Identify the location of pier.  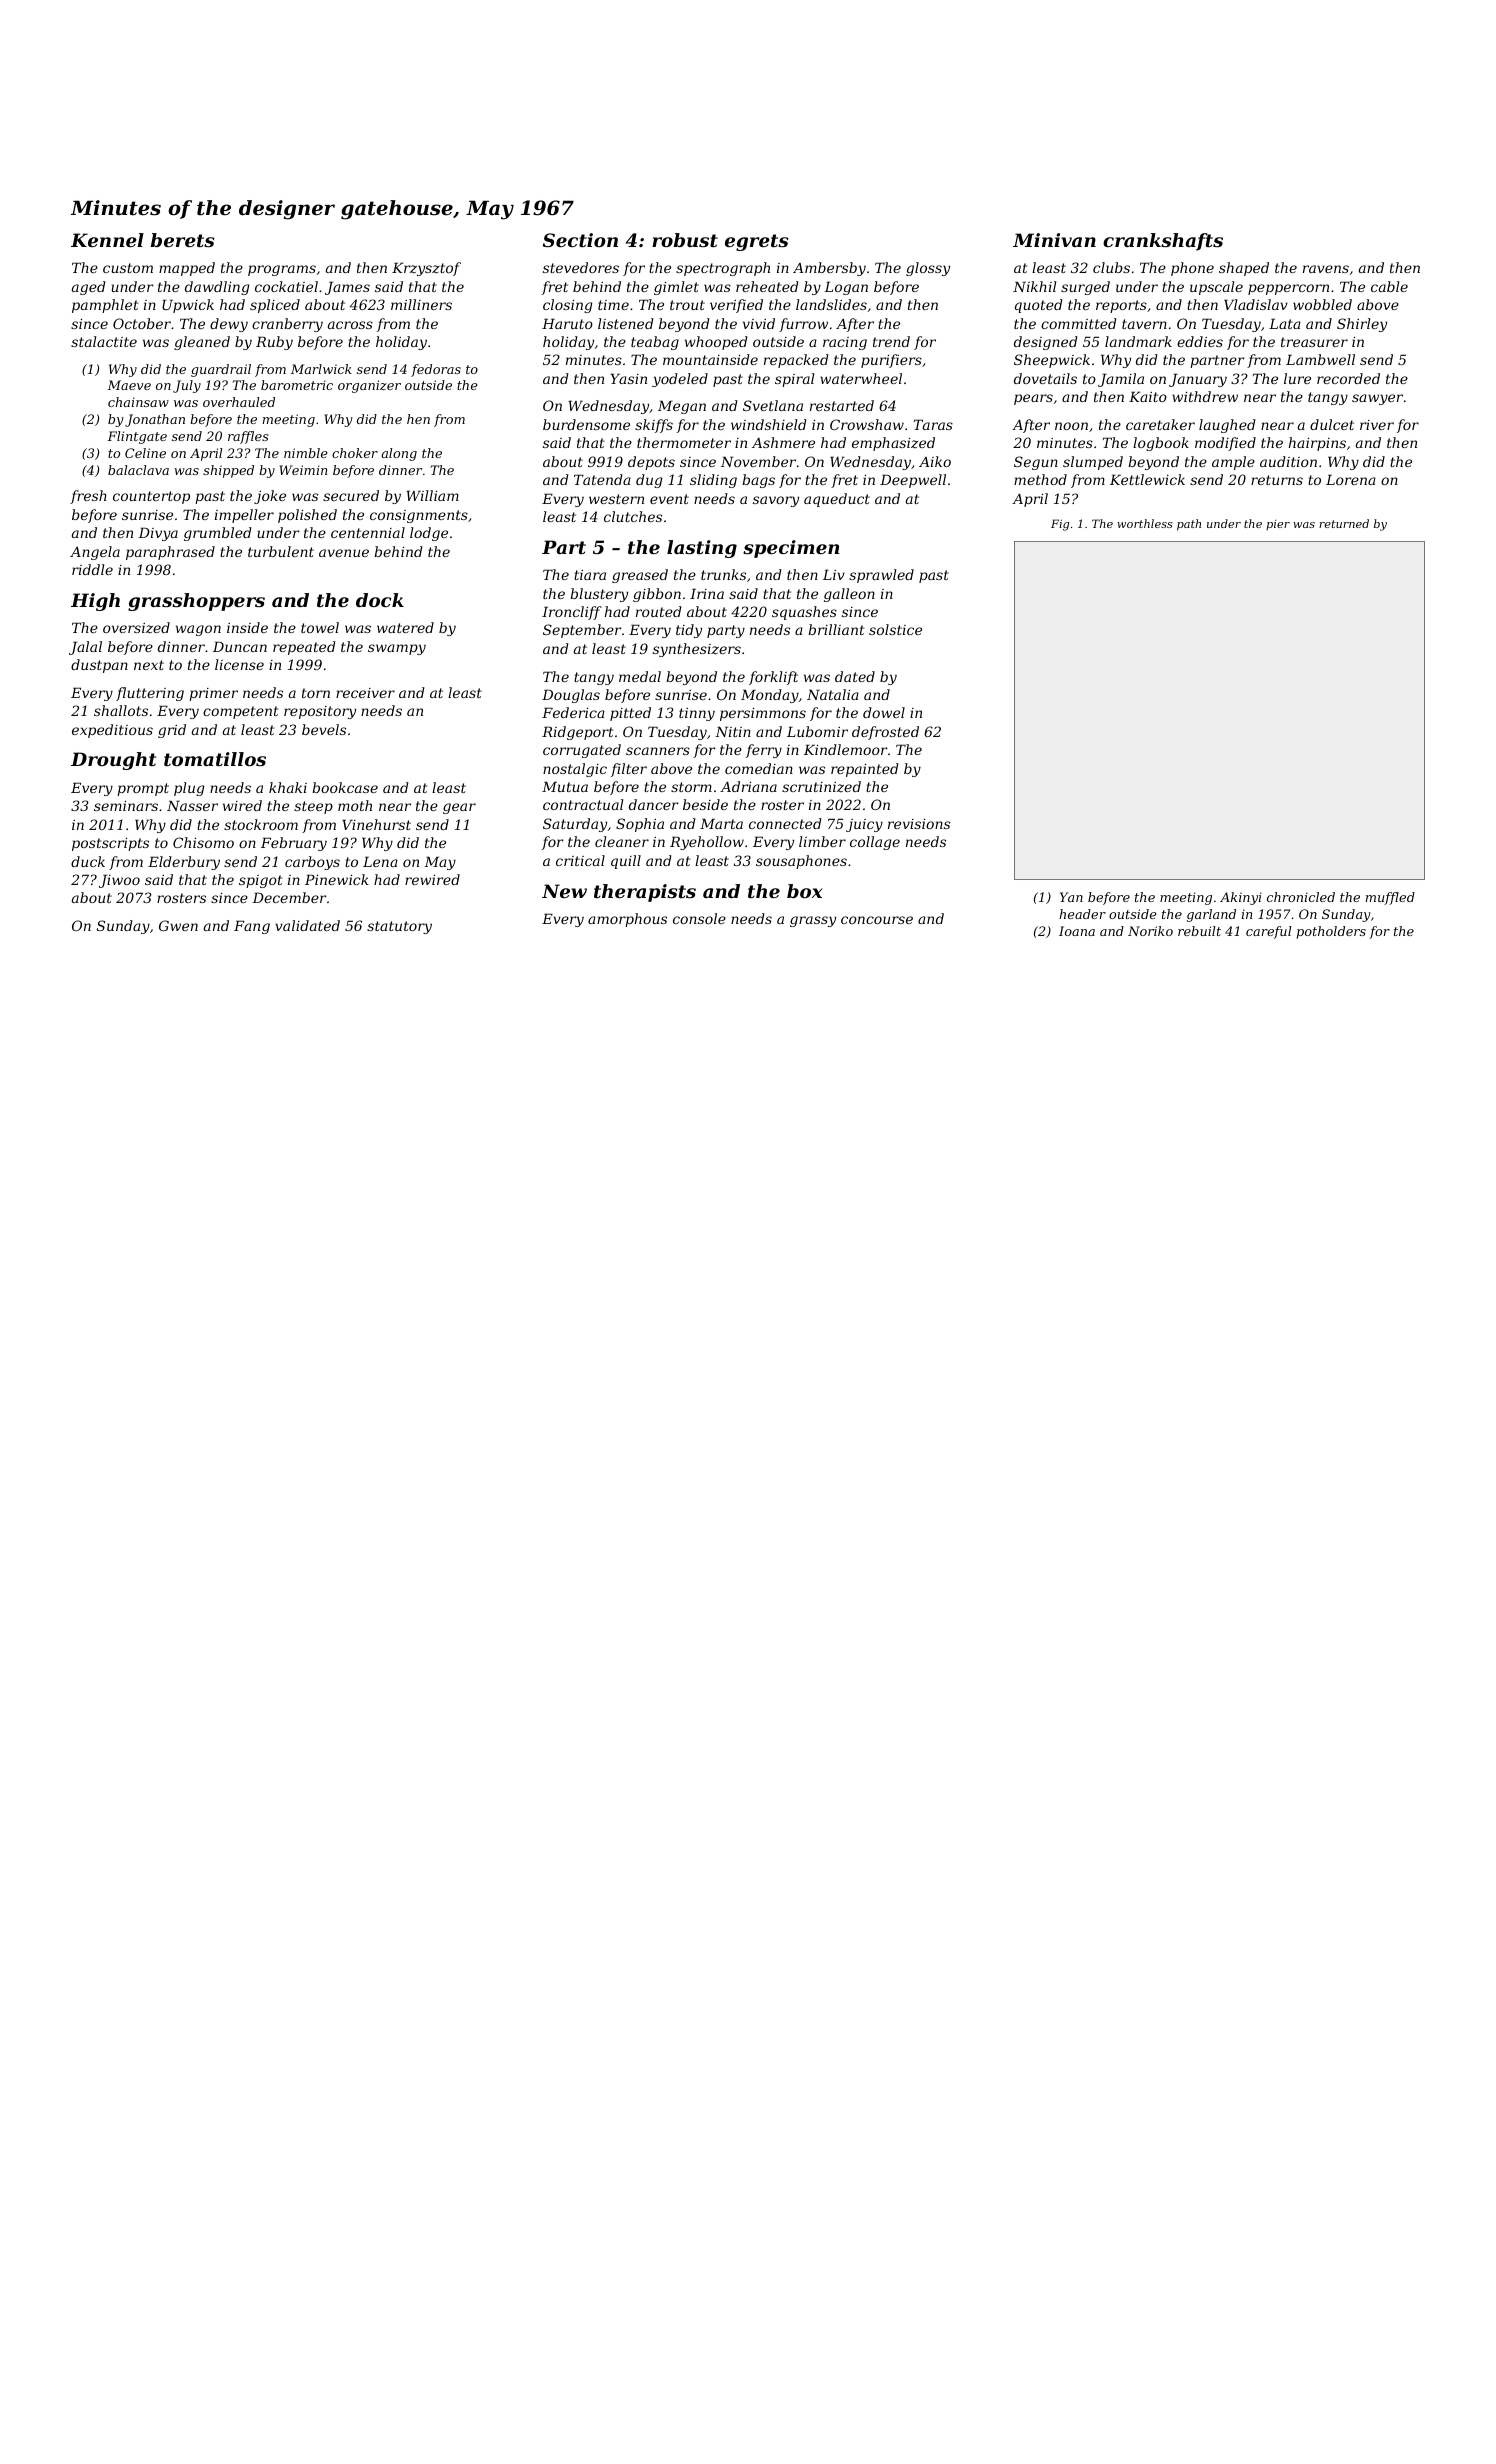
(1278, 525).
